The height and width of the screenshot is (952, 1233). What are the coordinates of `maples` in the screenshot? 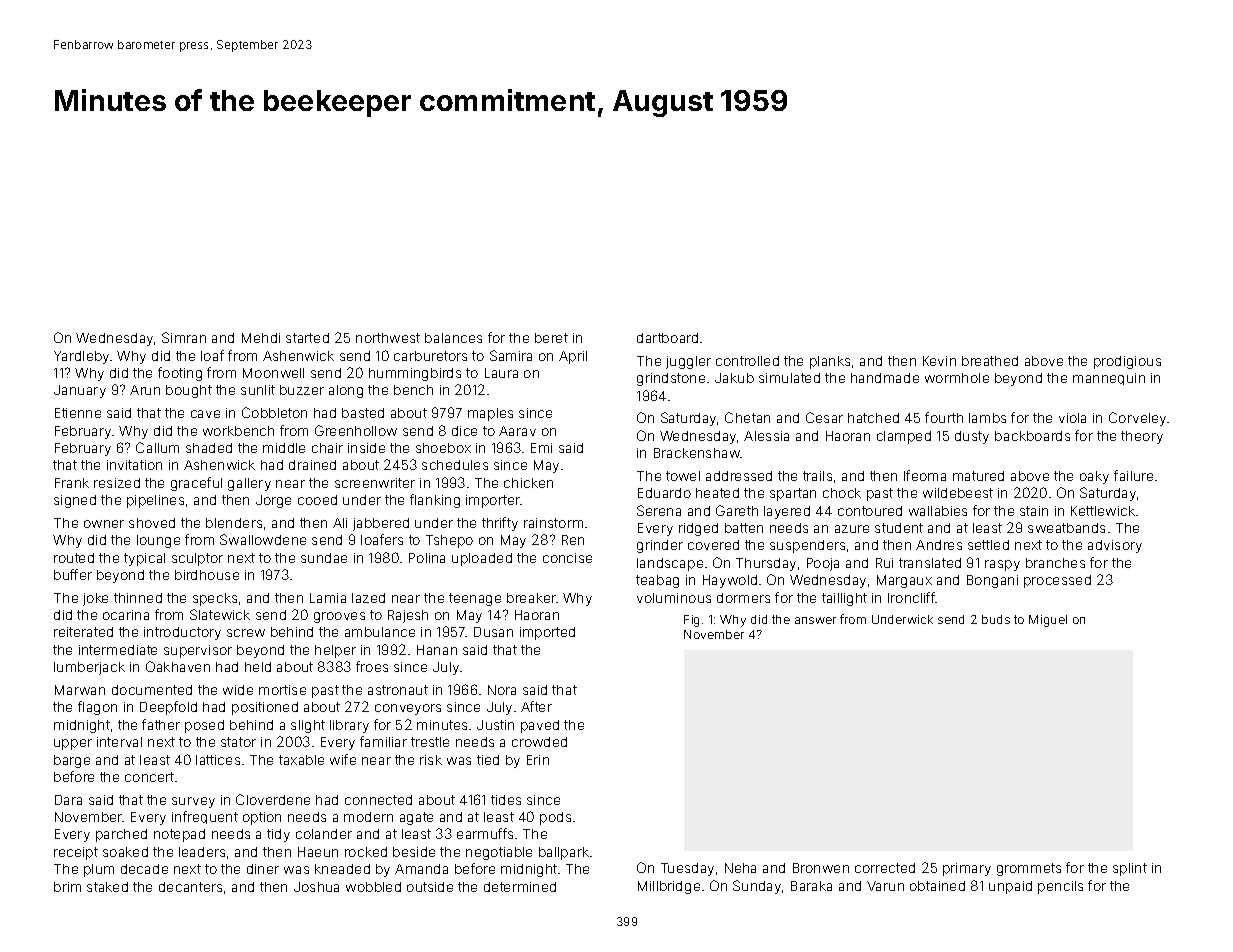 It's located at (490, 414).
